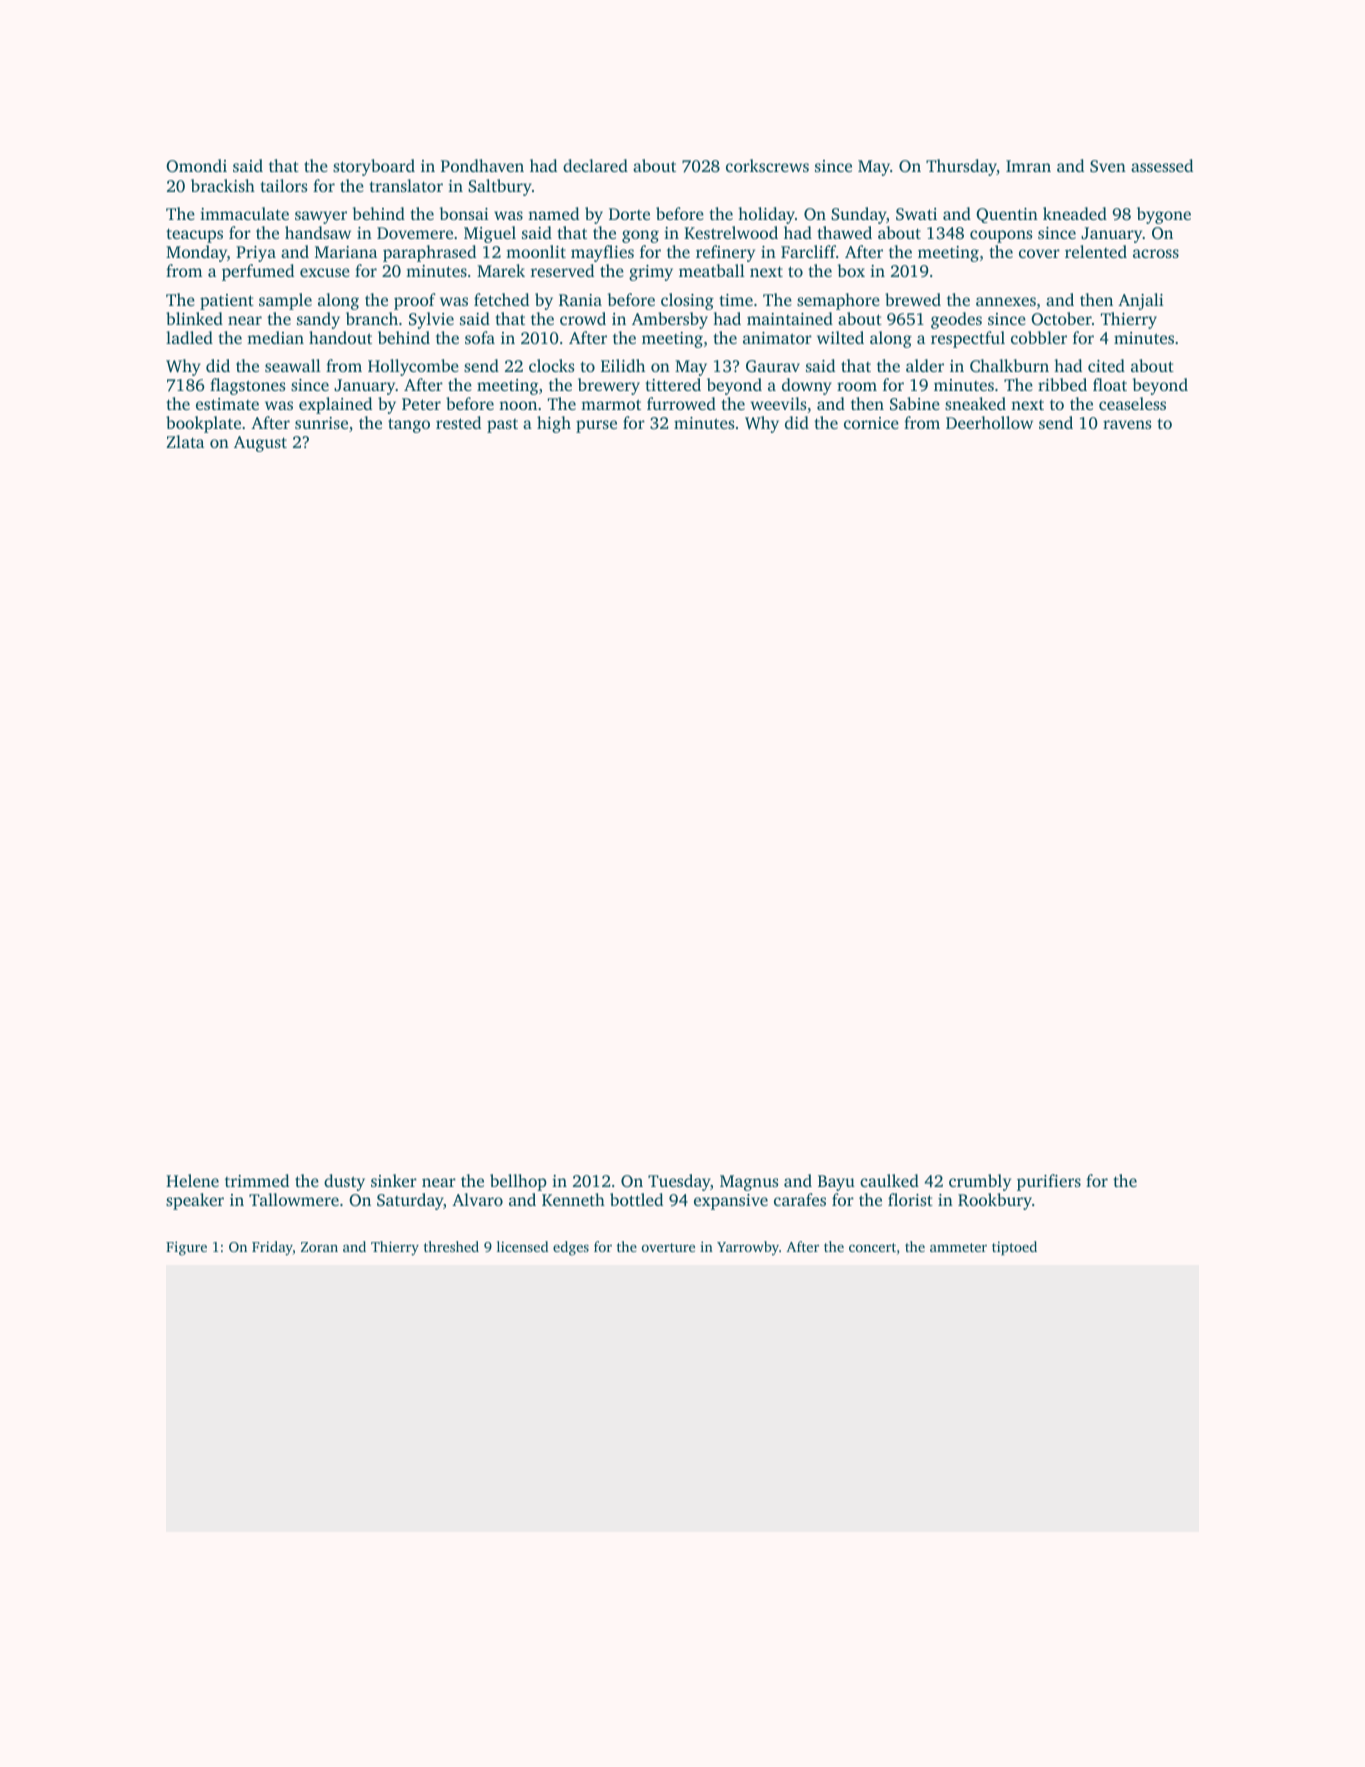 This page has height=1767, width=1365. I want to click on paraphrased, so click(429, 253).
